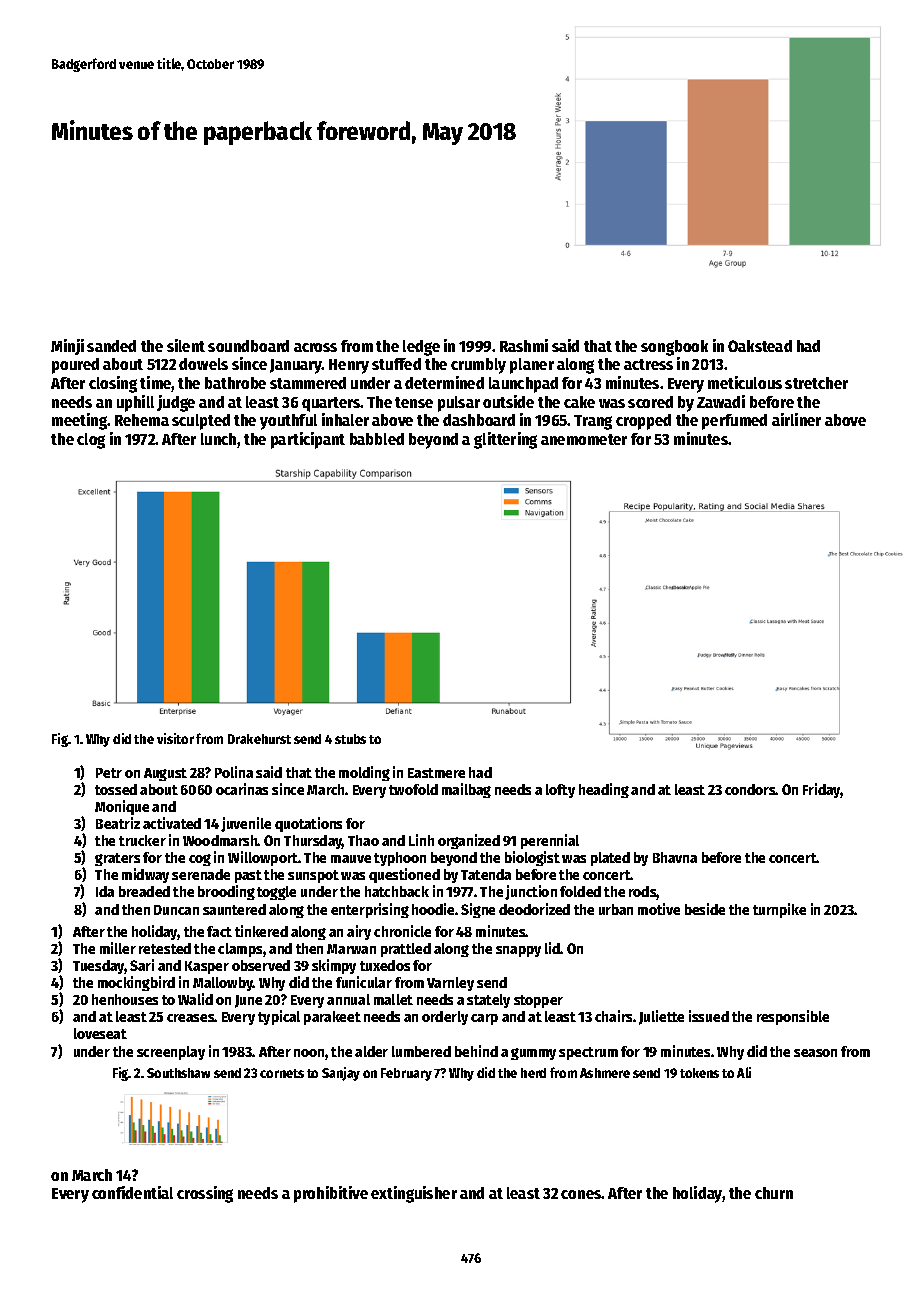 This document has width=924, height=1308. What do you see at coordinates (505, 440) in the document?
I see `glittering` at bounding box center [505, 440].
